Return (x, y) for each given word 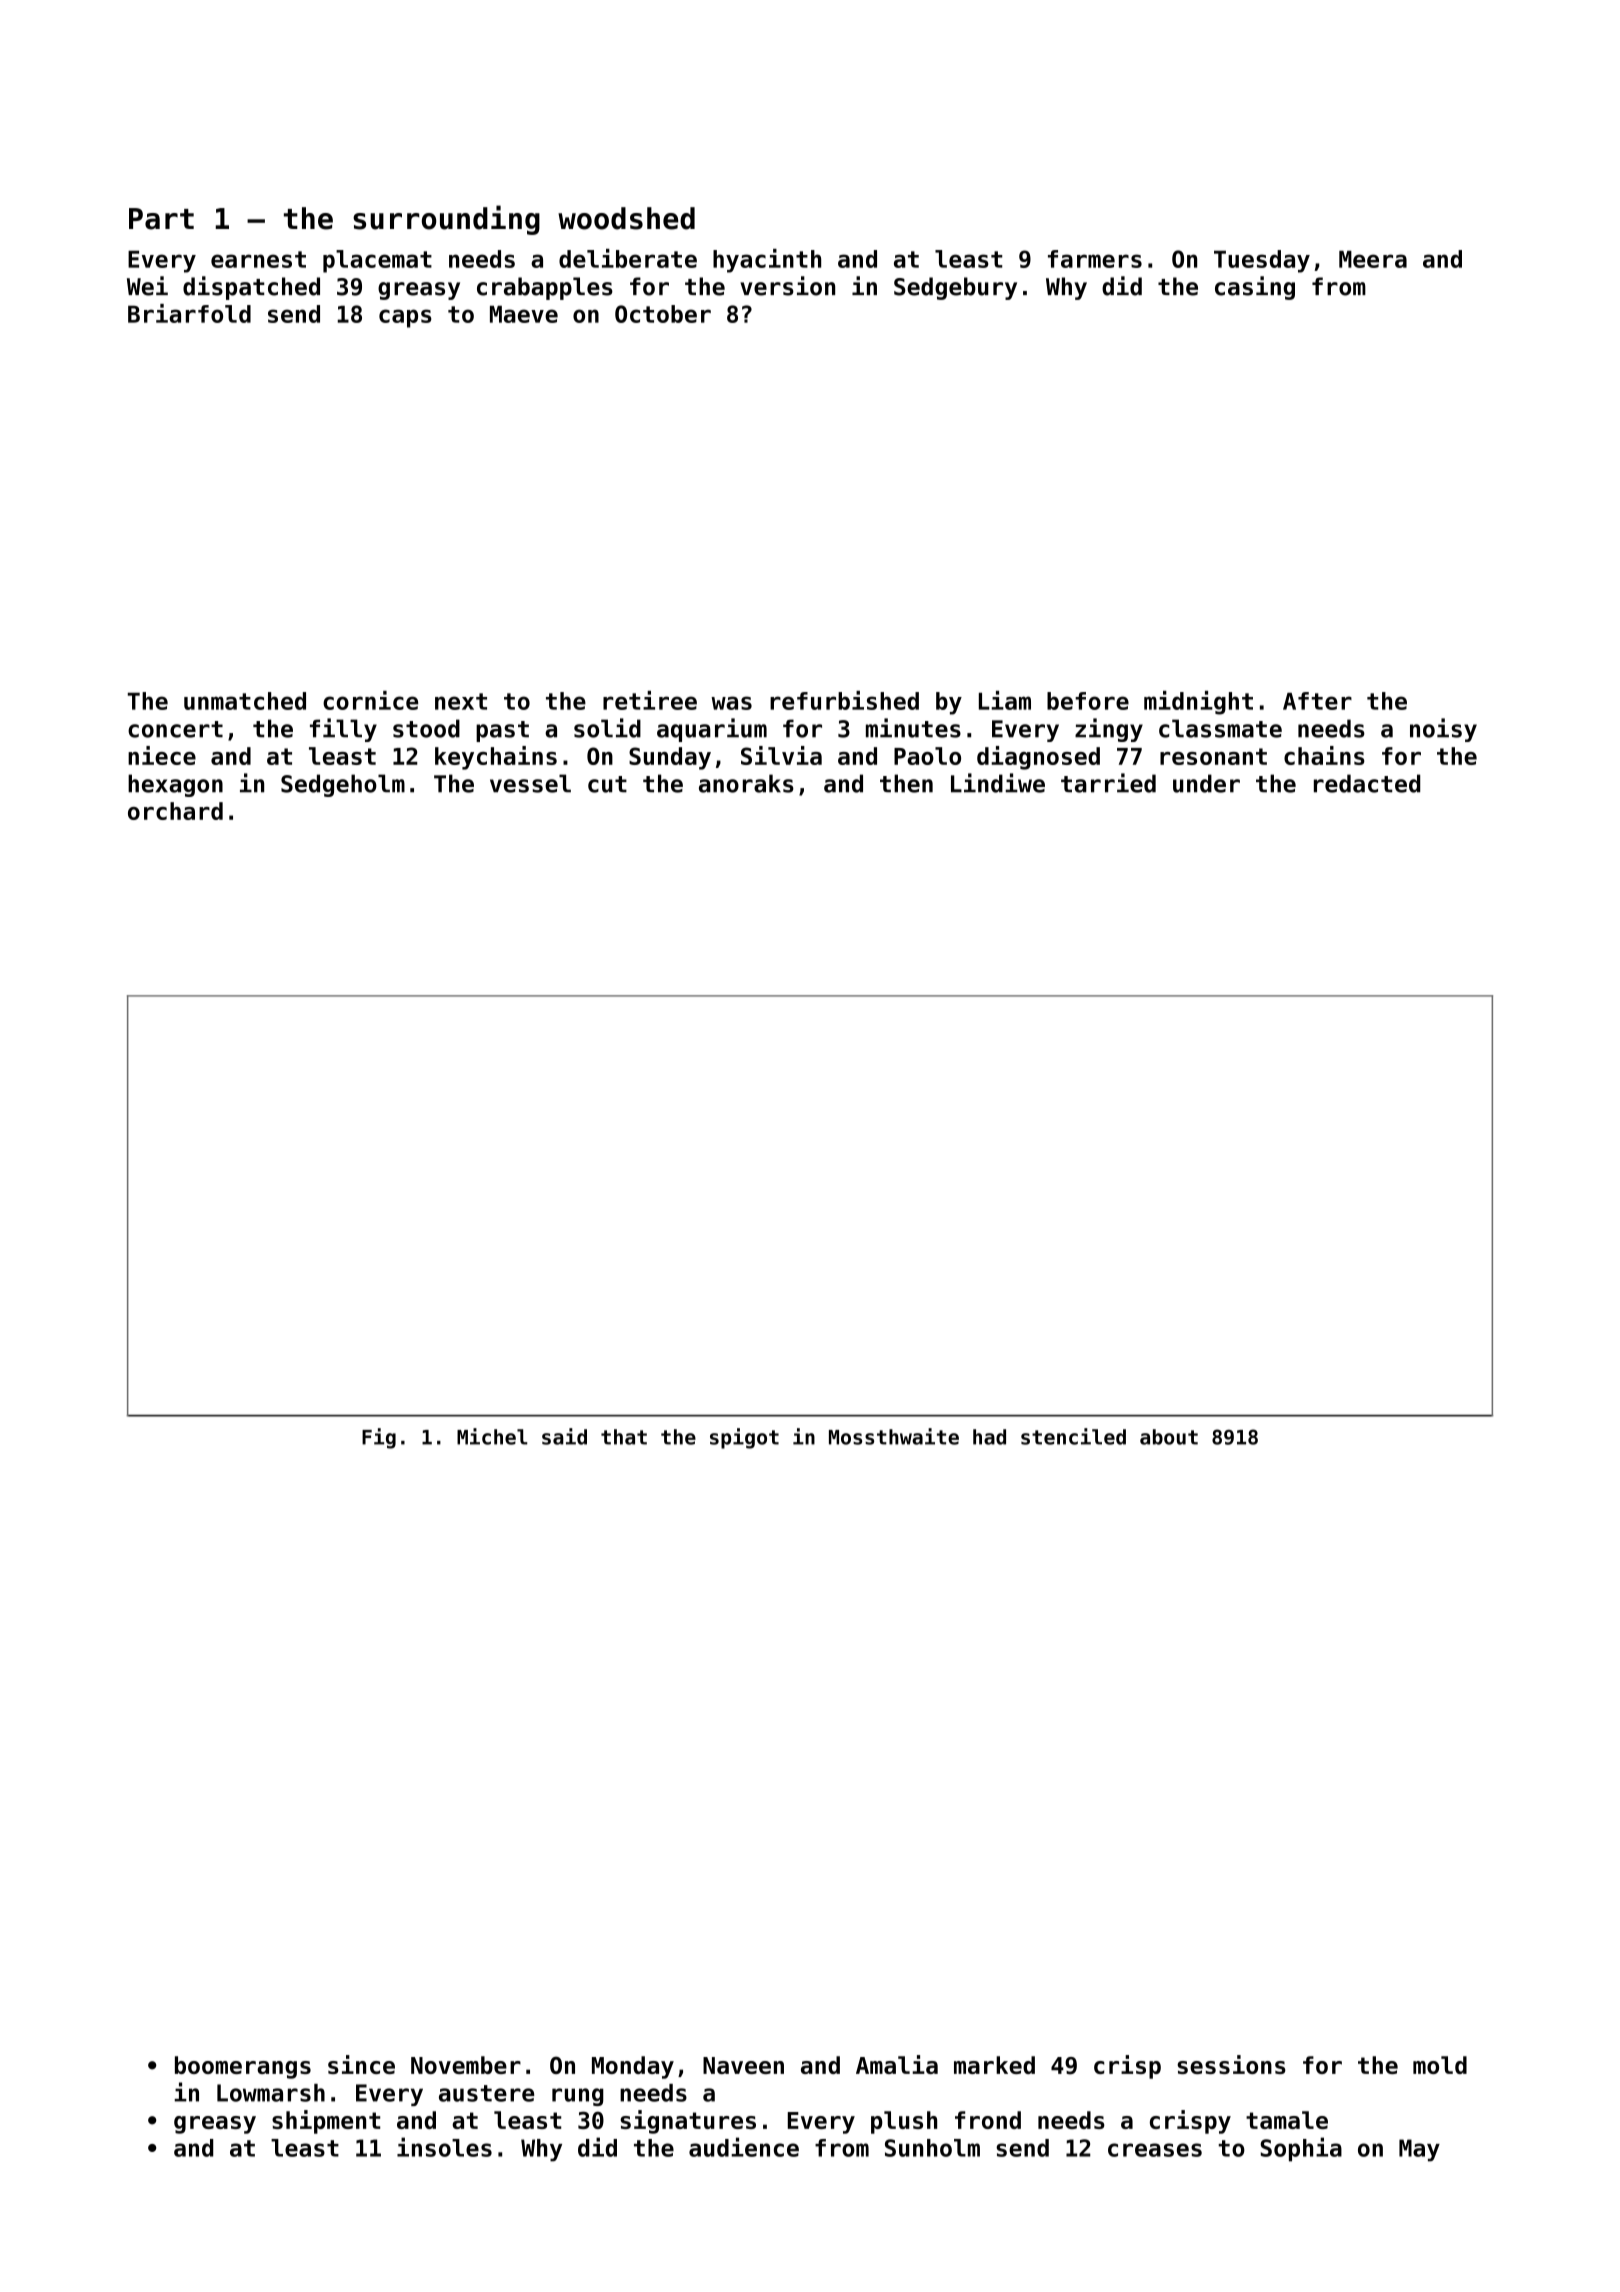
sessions (1231, 2064)
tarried (1108, 783)
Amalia (897, 2064)
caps (405, 318)
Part (161, 219)
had (989, 1437)
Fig (379, 1438)
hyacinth (767, 261)
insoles (444, 2147)
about (1169, 1437)
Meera (1373, 259)
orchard (175, 811)
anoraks (746, 783)
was (731, 703)
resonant (1213, 756)
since (361, 2064)
